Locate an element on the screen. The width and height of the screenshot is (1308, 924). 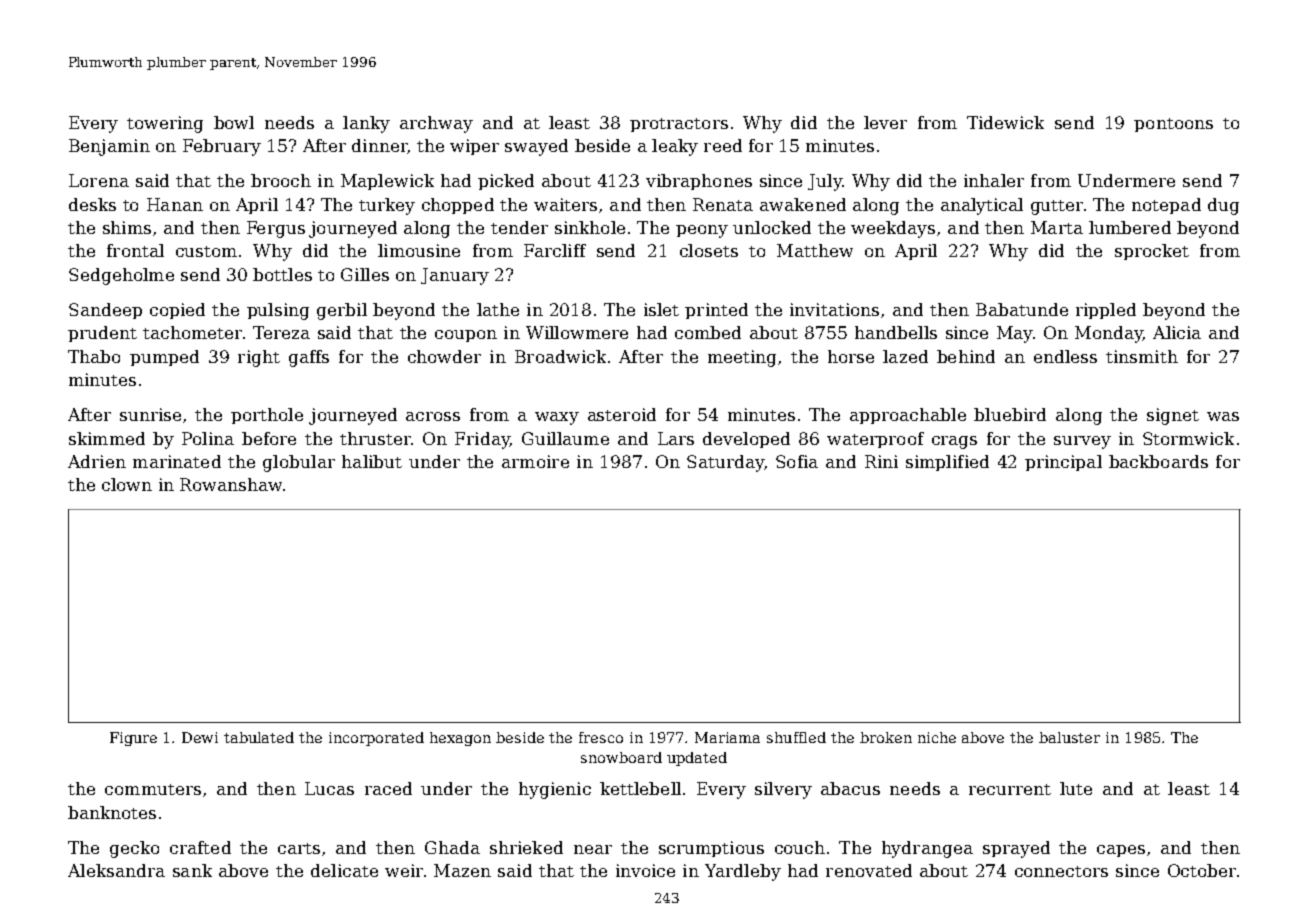
principal is located at coordinates (1063, 463).
